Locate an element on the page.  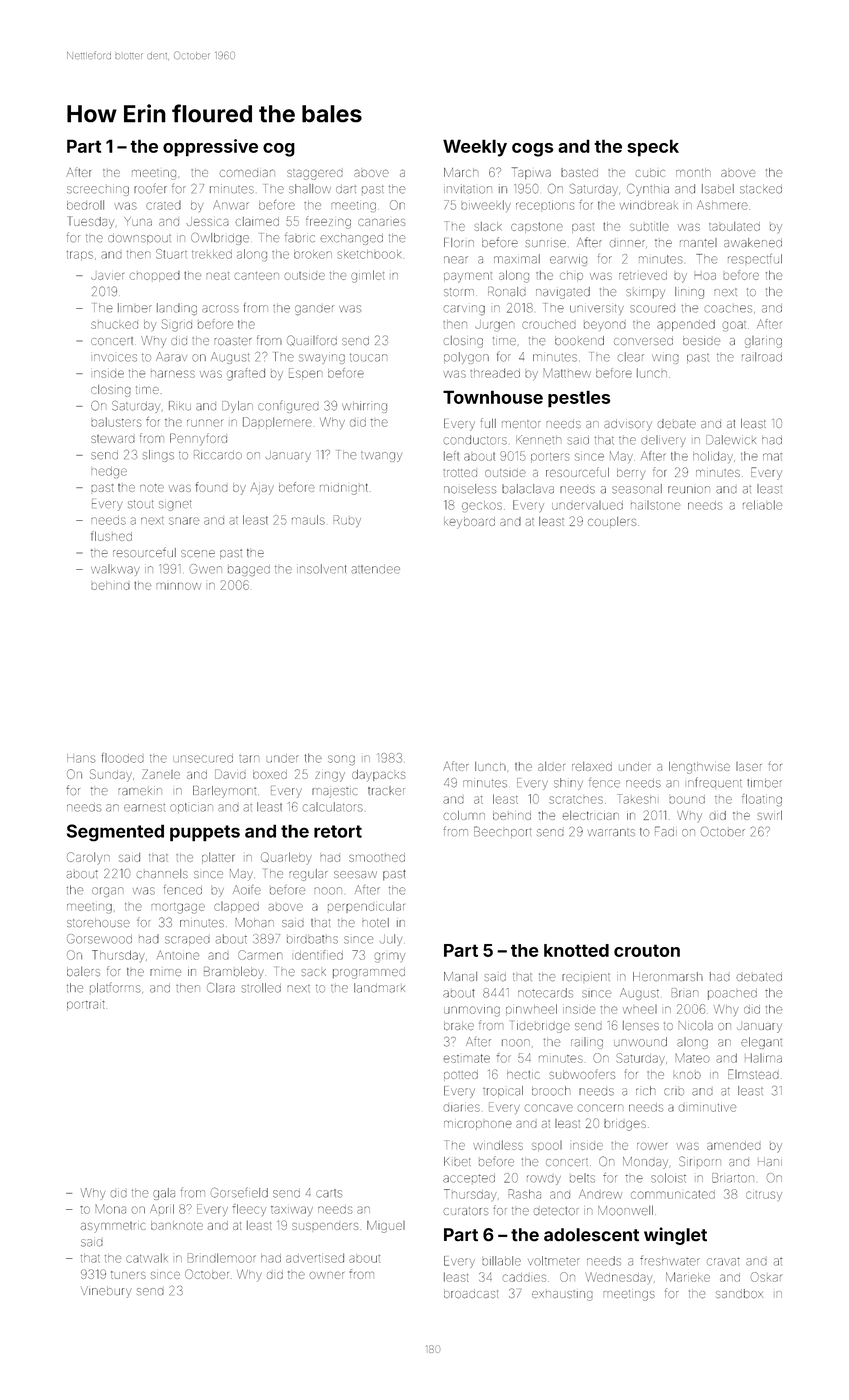
minnow is located at coordinates (178, 586).
